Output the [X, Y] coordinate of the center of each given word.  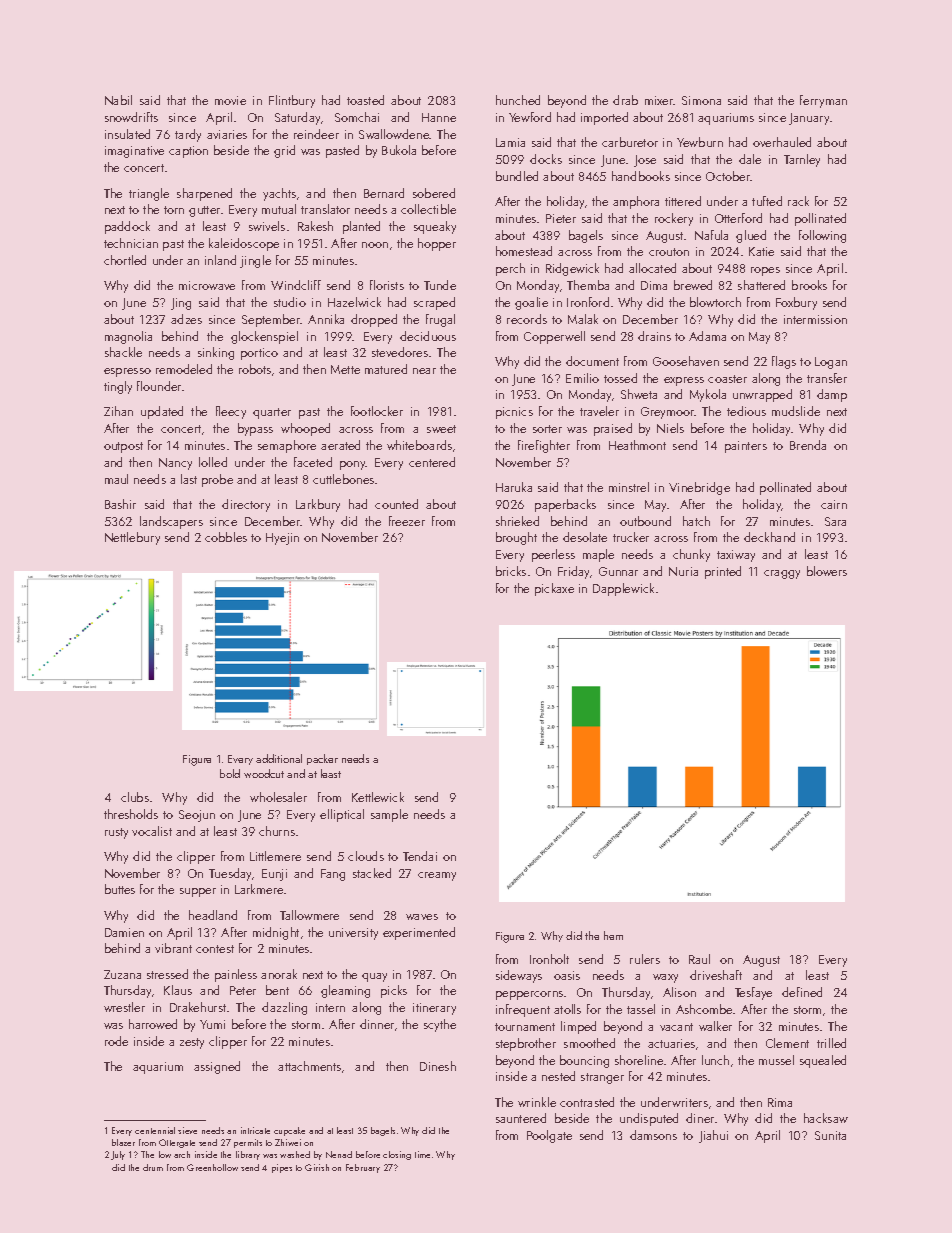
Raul [699, 959]
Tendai [420, 856]
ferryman [823, 101]
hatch [696, 521]
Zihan [118, 411]
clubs [135, 797]
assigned [217, 1067]
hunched [518, 100]
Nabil [118, 100]
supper [198, 892]
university [353, 934]
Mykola [708, 395]
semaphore [287, 446]
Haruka [514, 487]
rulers [645, 959]
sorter [547, 429]
